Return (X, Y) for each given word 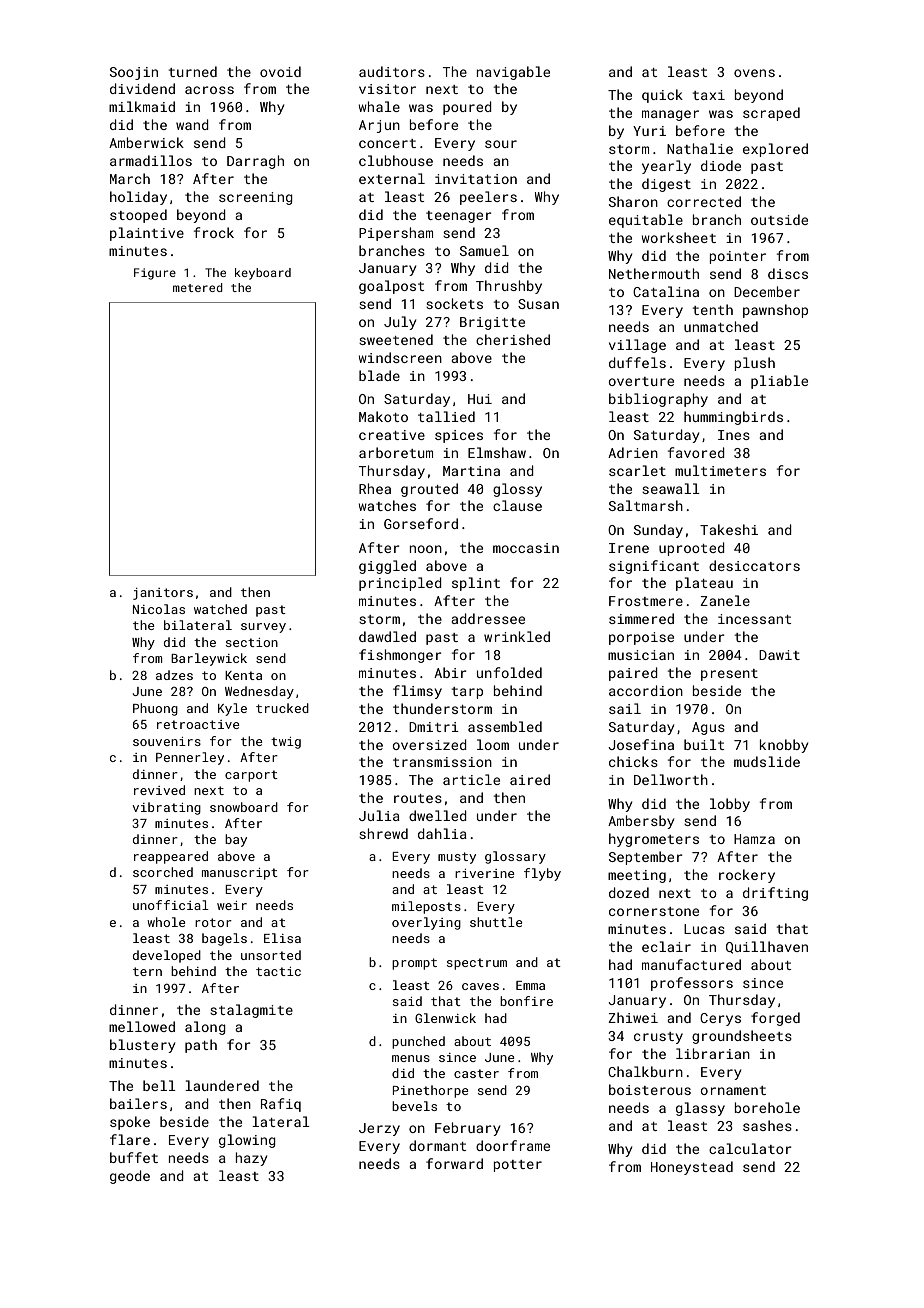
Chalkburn (645, 1071)
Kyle (232, 709)
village (637, 346)
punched (418, 1042)
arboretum (396, 452)
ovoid (280, 71)
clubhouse (396, 160)
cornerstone (654, 911)
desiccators (754, 565)
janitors (163, 594)
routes (418, 798)
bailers (138, 1103)
